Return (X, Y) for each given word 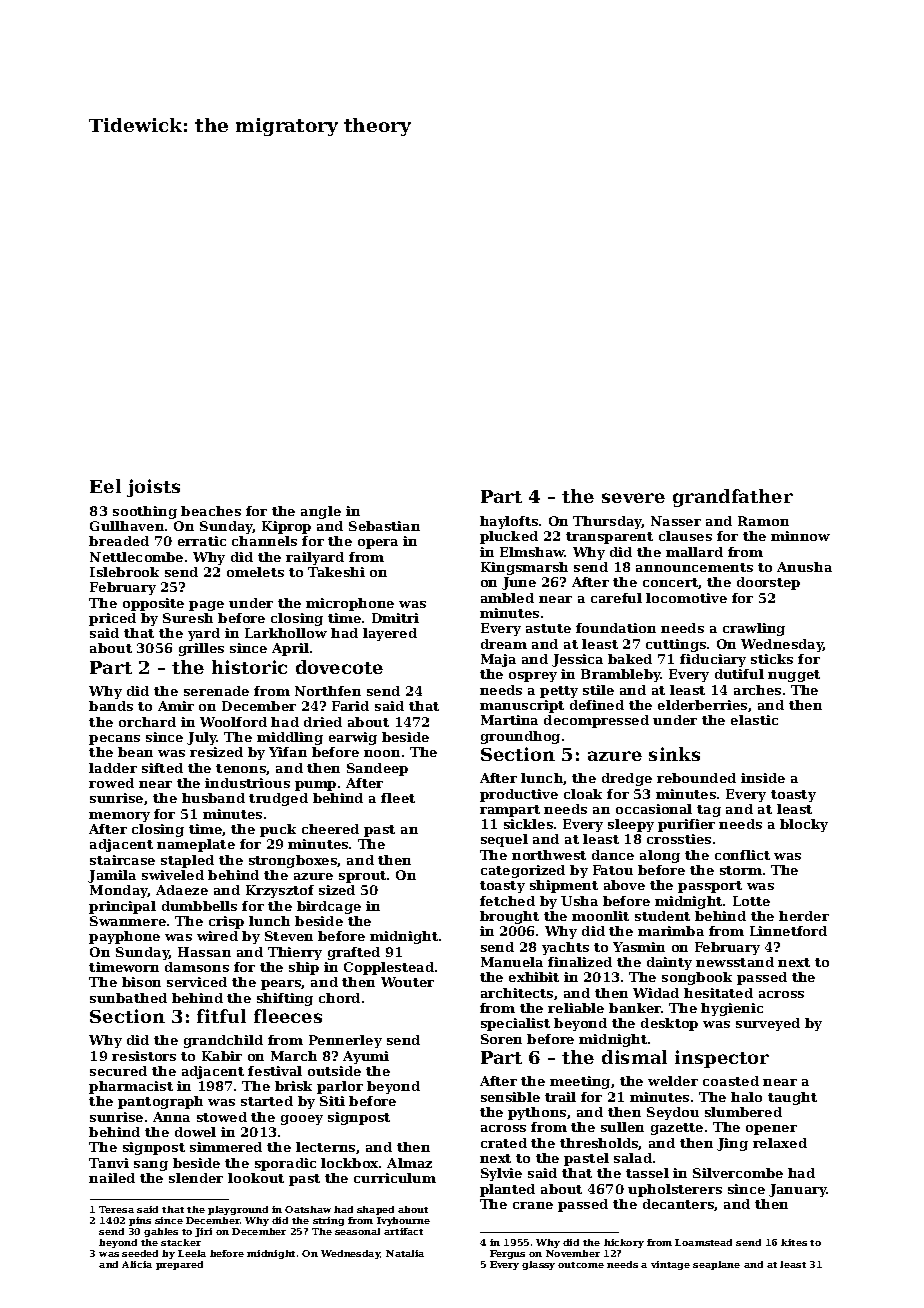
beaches (211, 511)
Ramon (763, 521)
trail (560, 1097)
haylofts (509, 522)
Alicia (137, 1264)
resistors (144, 1056)
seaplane (716, 1265)
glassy (538, 1265)
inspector (722, 1059)
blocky (804, 825)
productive (519, 795)
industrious (247, 783)
